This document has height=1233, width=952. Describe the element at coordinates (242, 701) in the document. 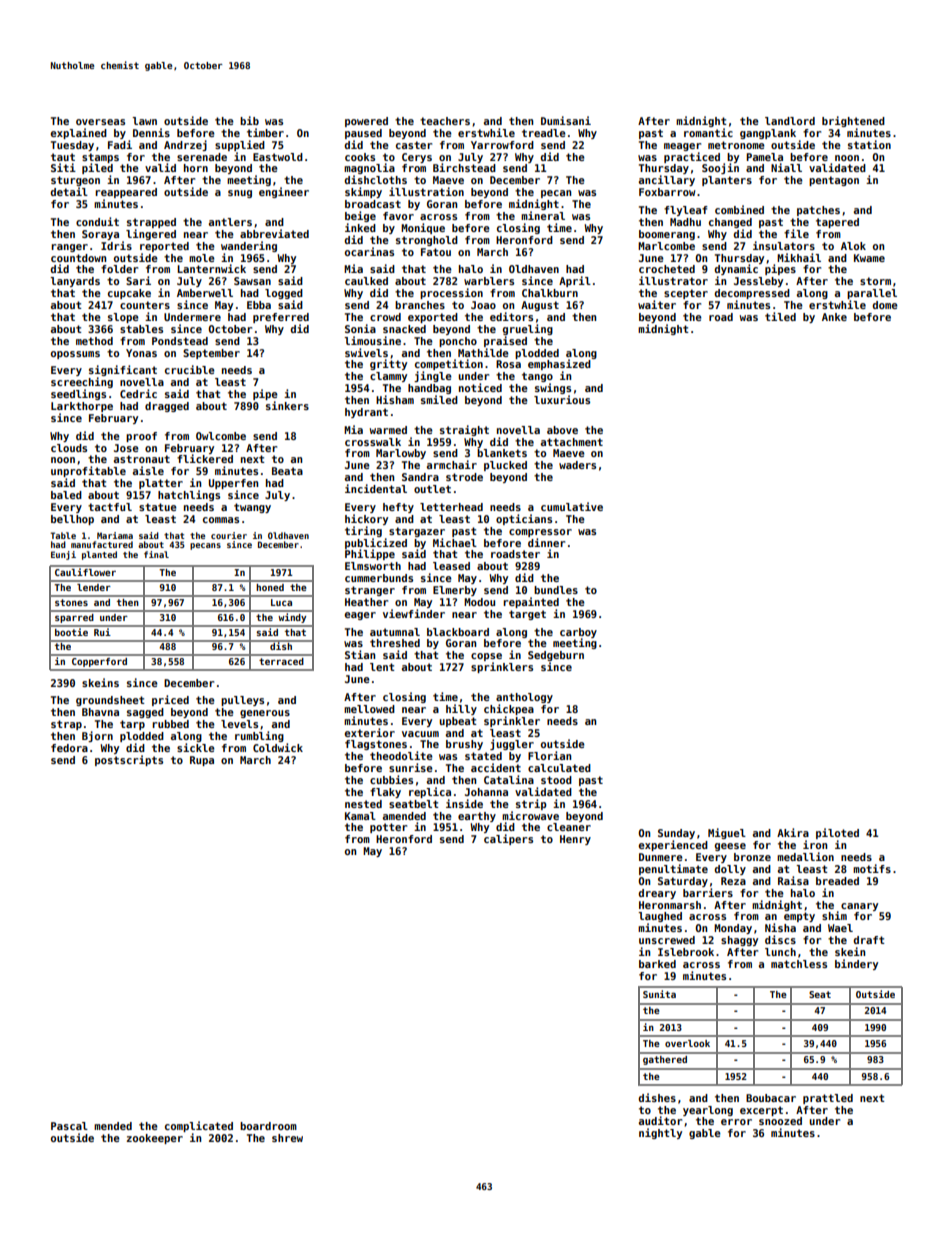

I see `pulleys` at that location.
